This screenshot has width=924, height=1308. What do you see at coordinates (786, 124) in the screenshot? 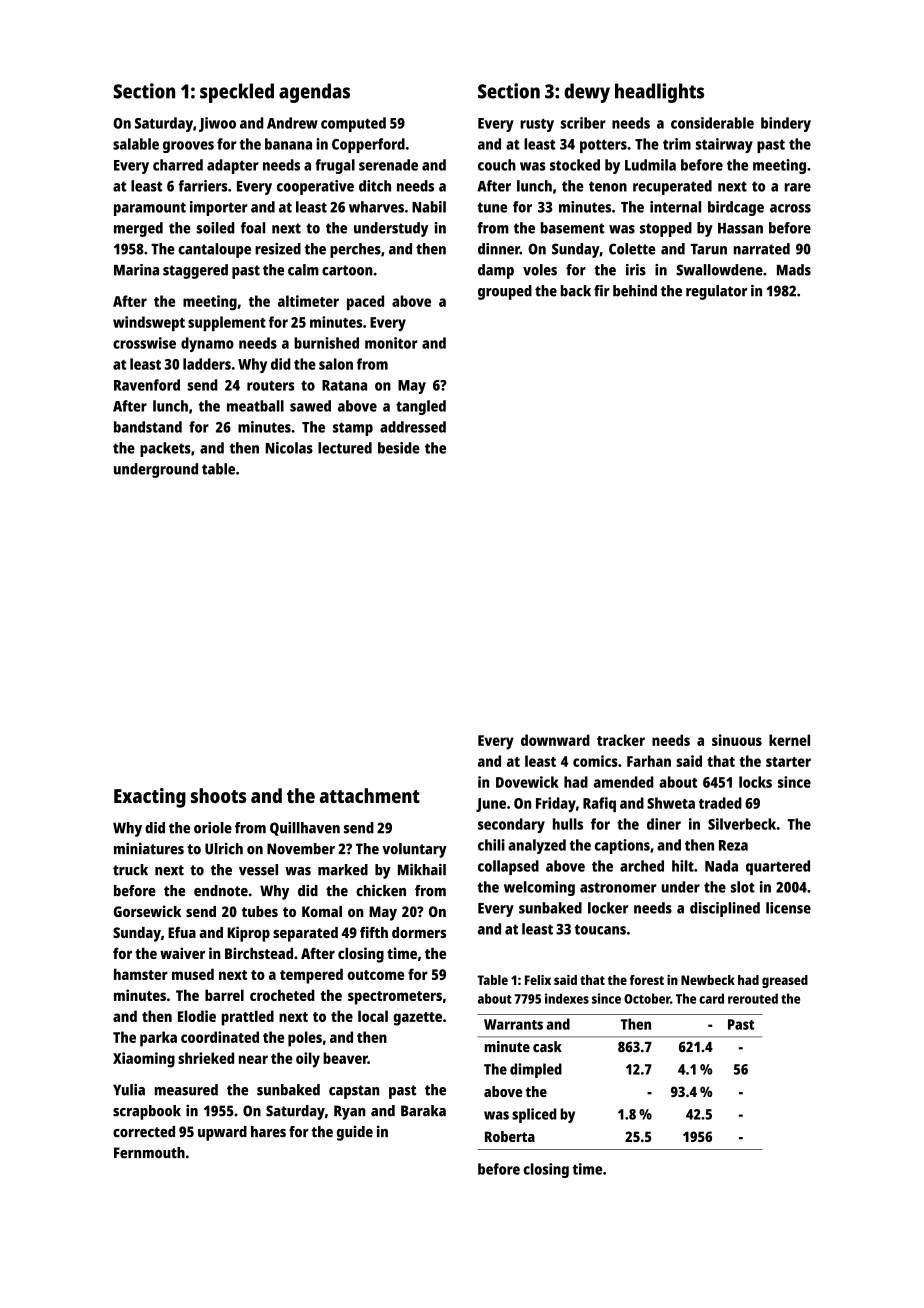
I see `bindery` at bounding box center [786, 124].
